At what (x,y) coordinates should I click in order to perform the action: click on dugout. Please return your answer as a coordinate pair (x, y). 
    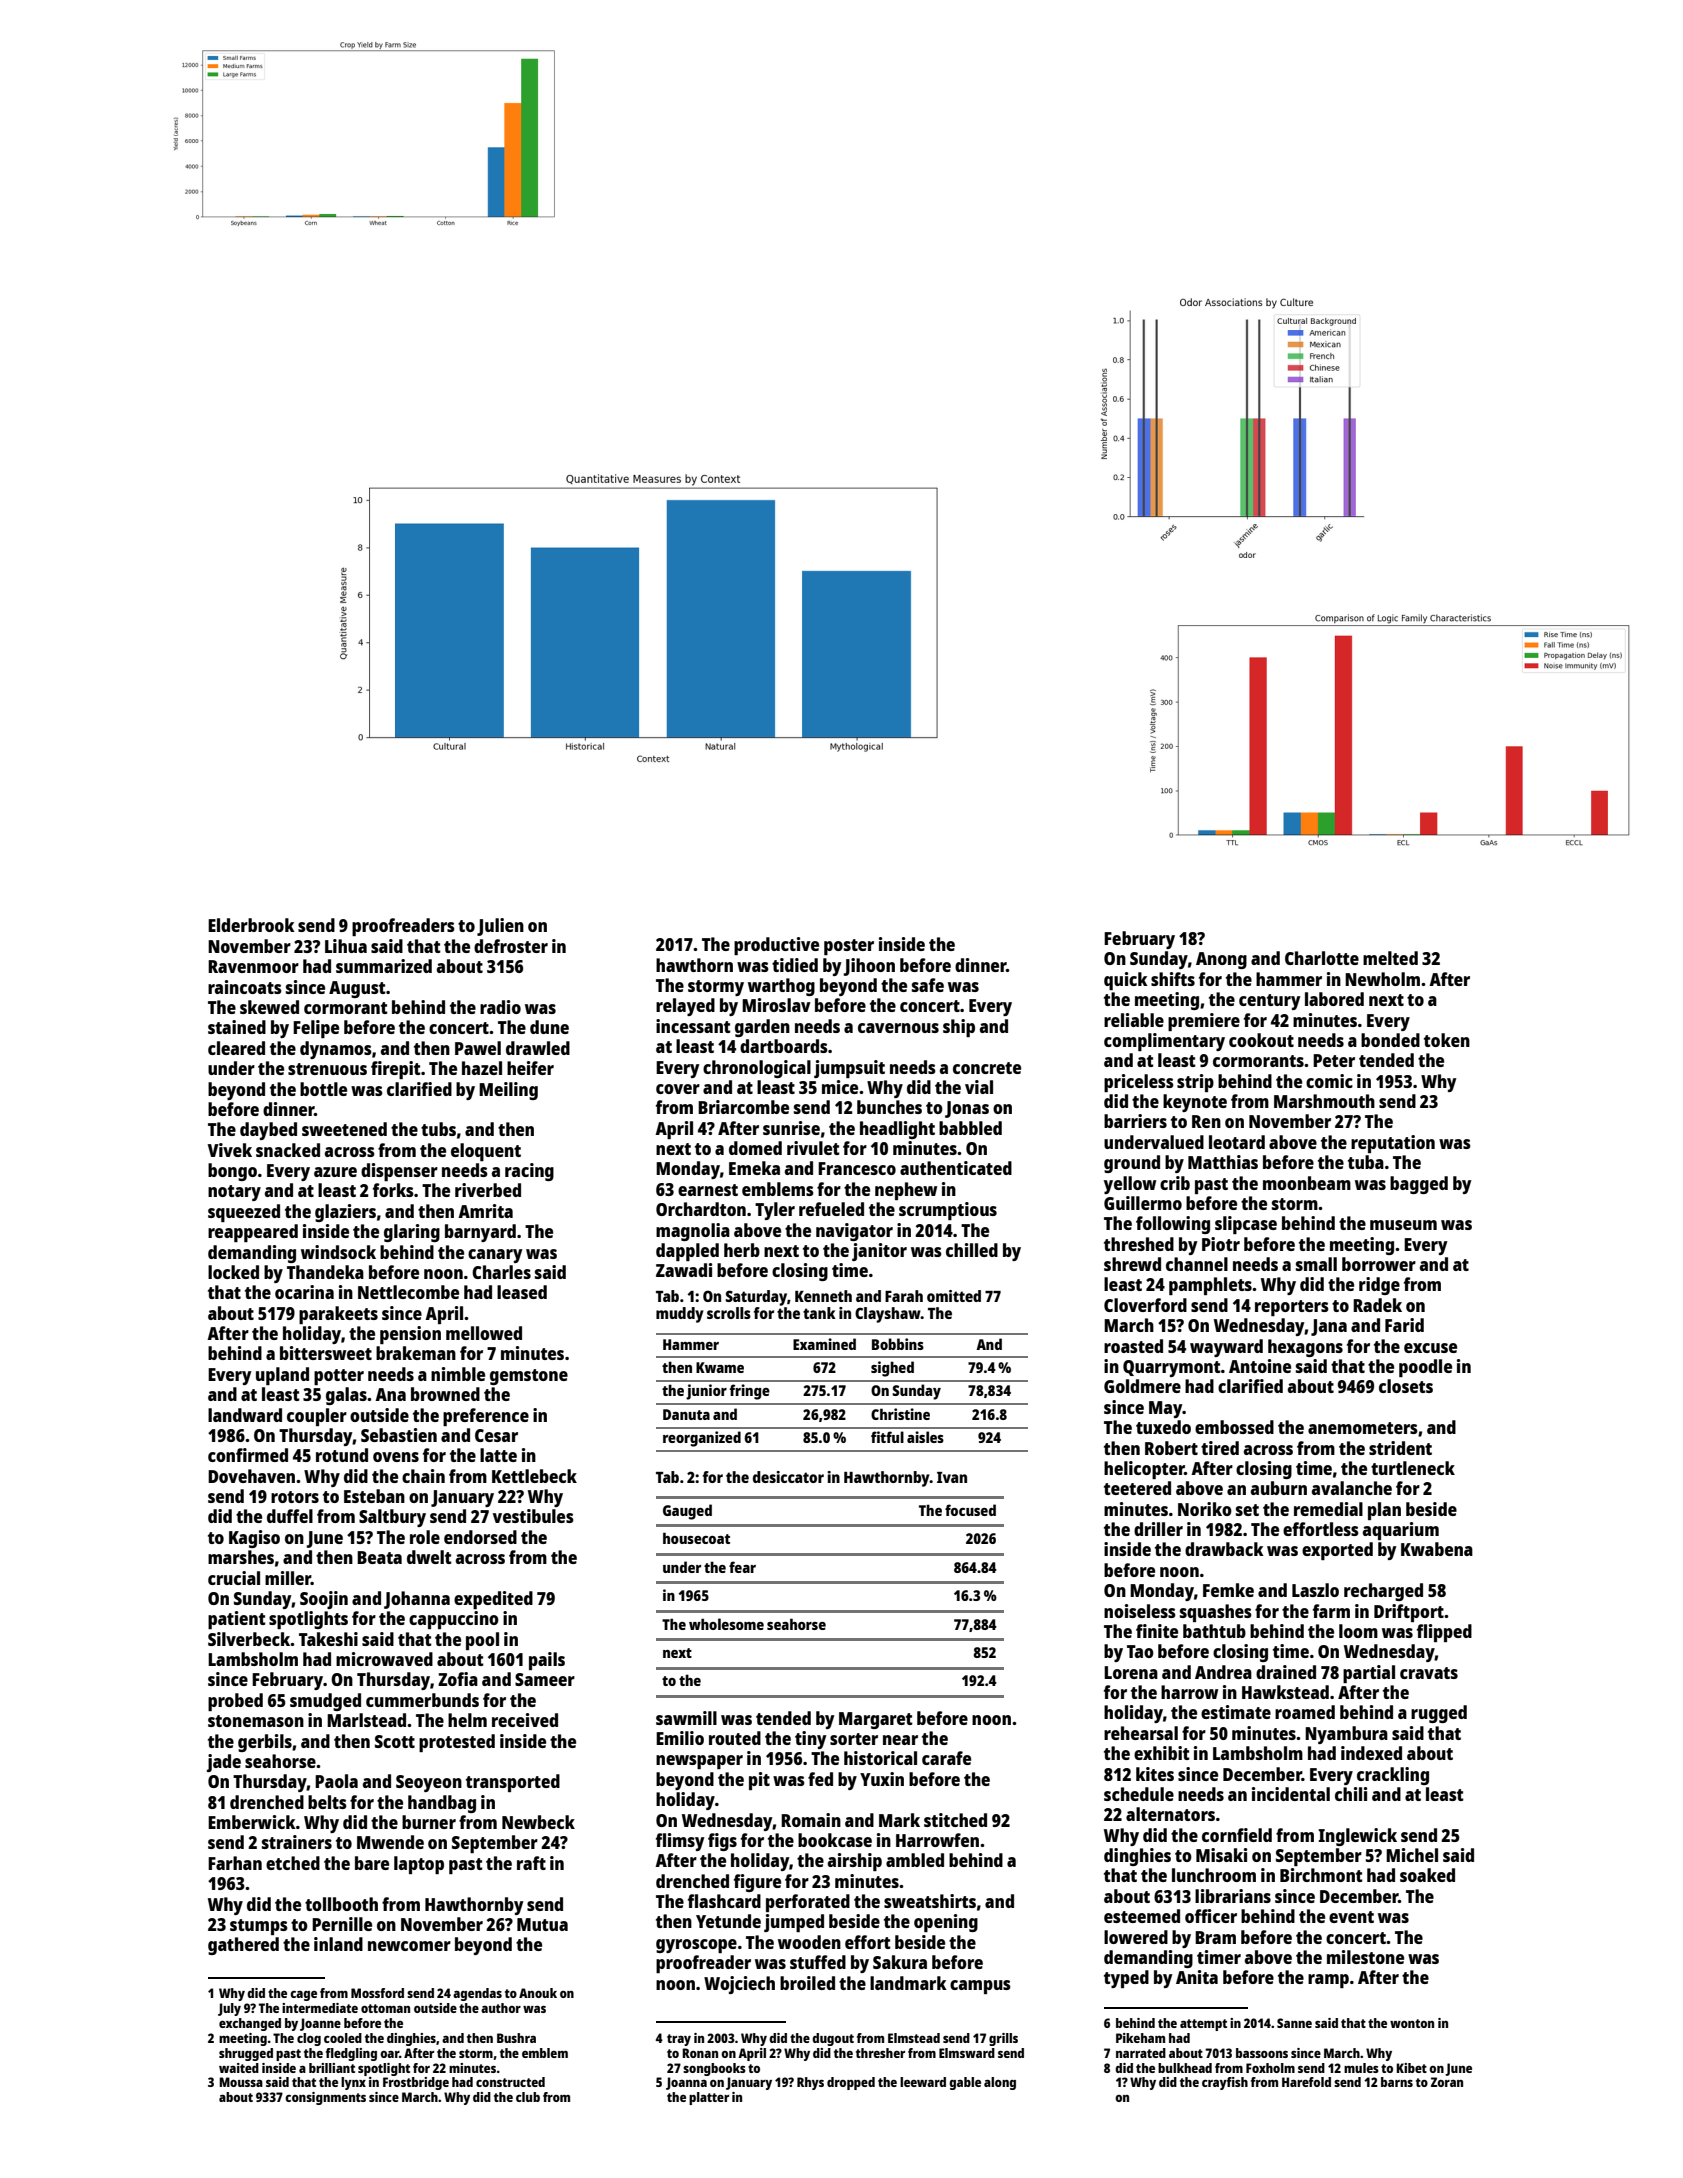
    Looking at the image, I should click on (833, 2039).
